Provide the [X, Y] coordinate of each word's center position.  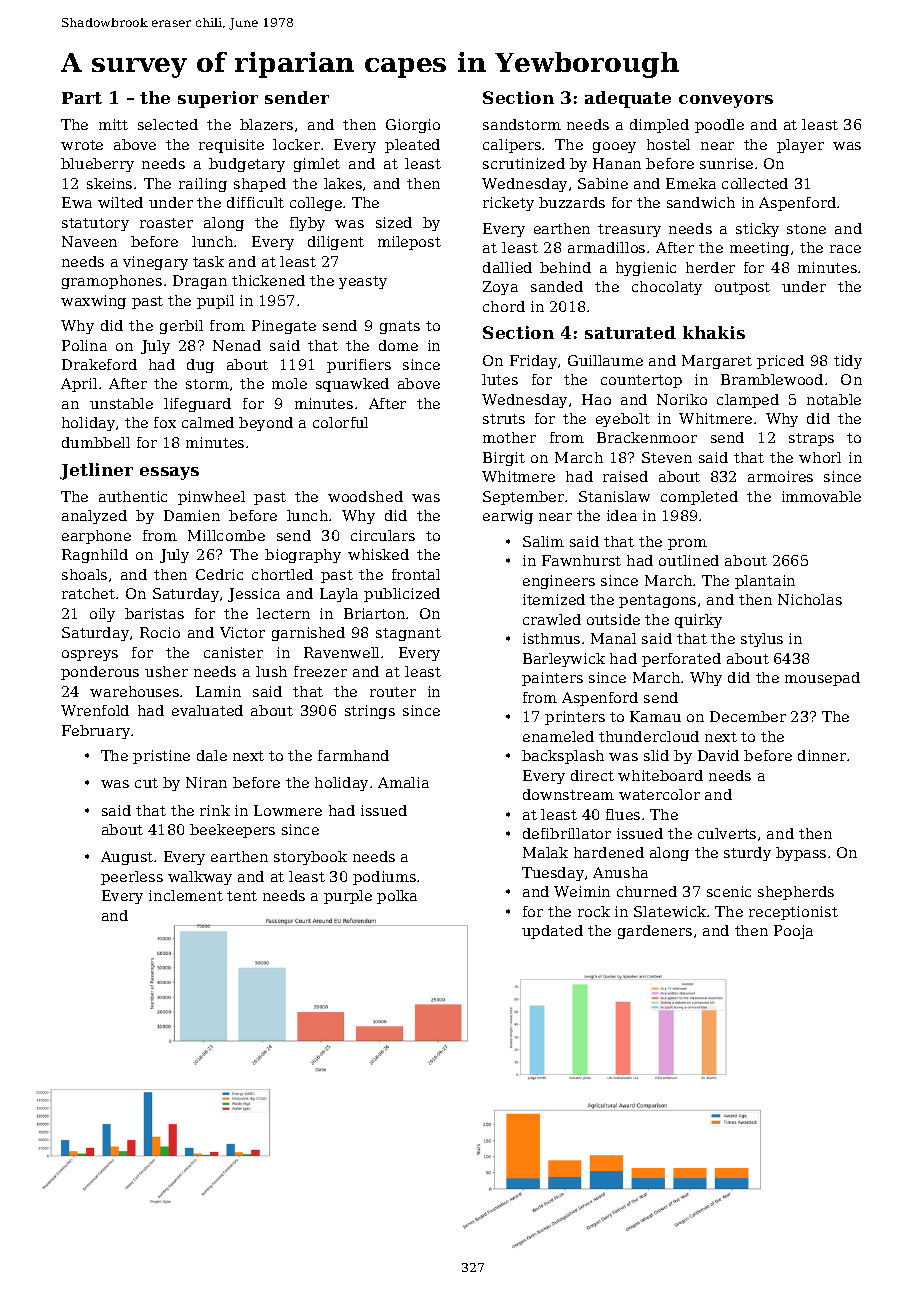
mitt [113, 124]
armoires [780, 476]
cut [146, 783]
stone [806, 229]
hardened [609, 852]
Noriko [682, 399]
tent [242, 896]
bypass [801, 854]
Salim [543, 541]
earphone [96, 537]
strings [370, 712]
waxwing [93, 302]
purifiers [359, 366]
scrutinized [524, 163]
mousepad [822, 679]
